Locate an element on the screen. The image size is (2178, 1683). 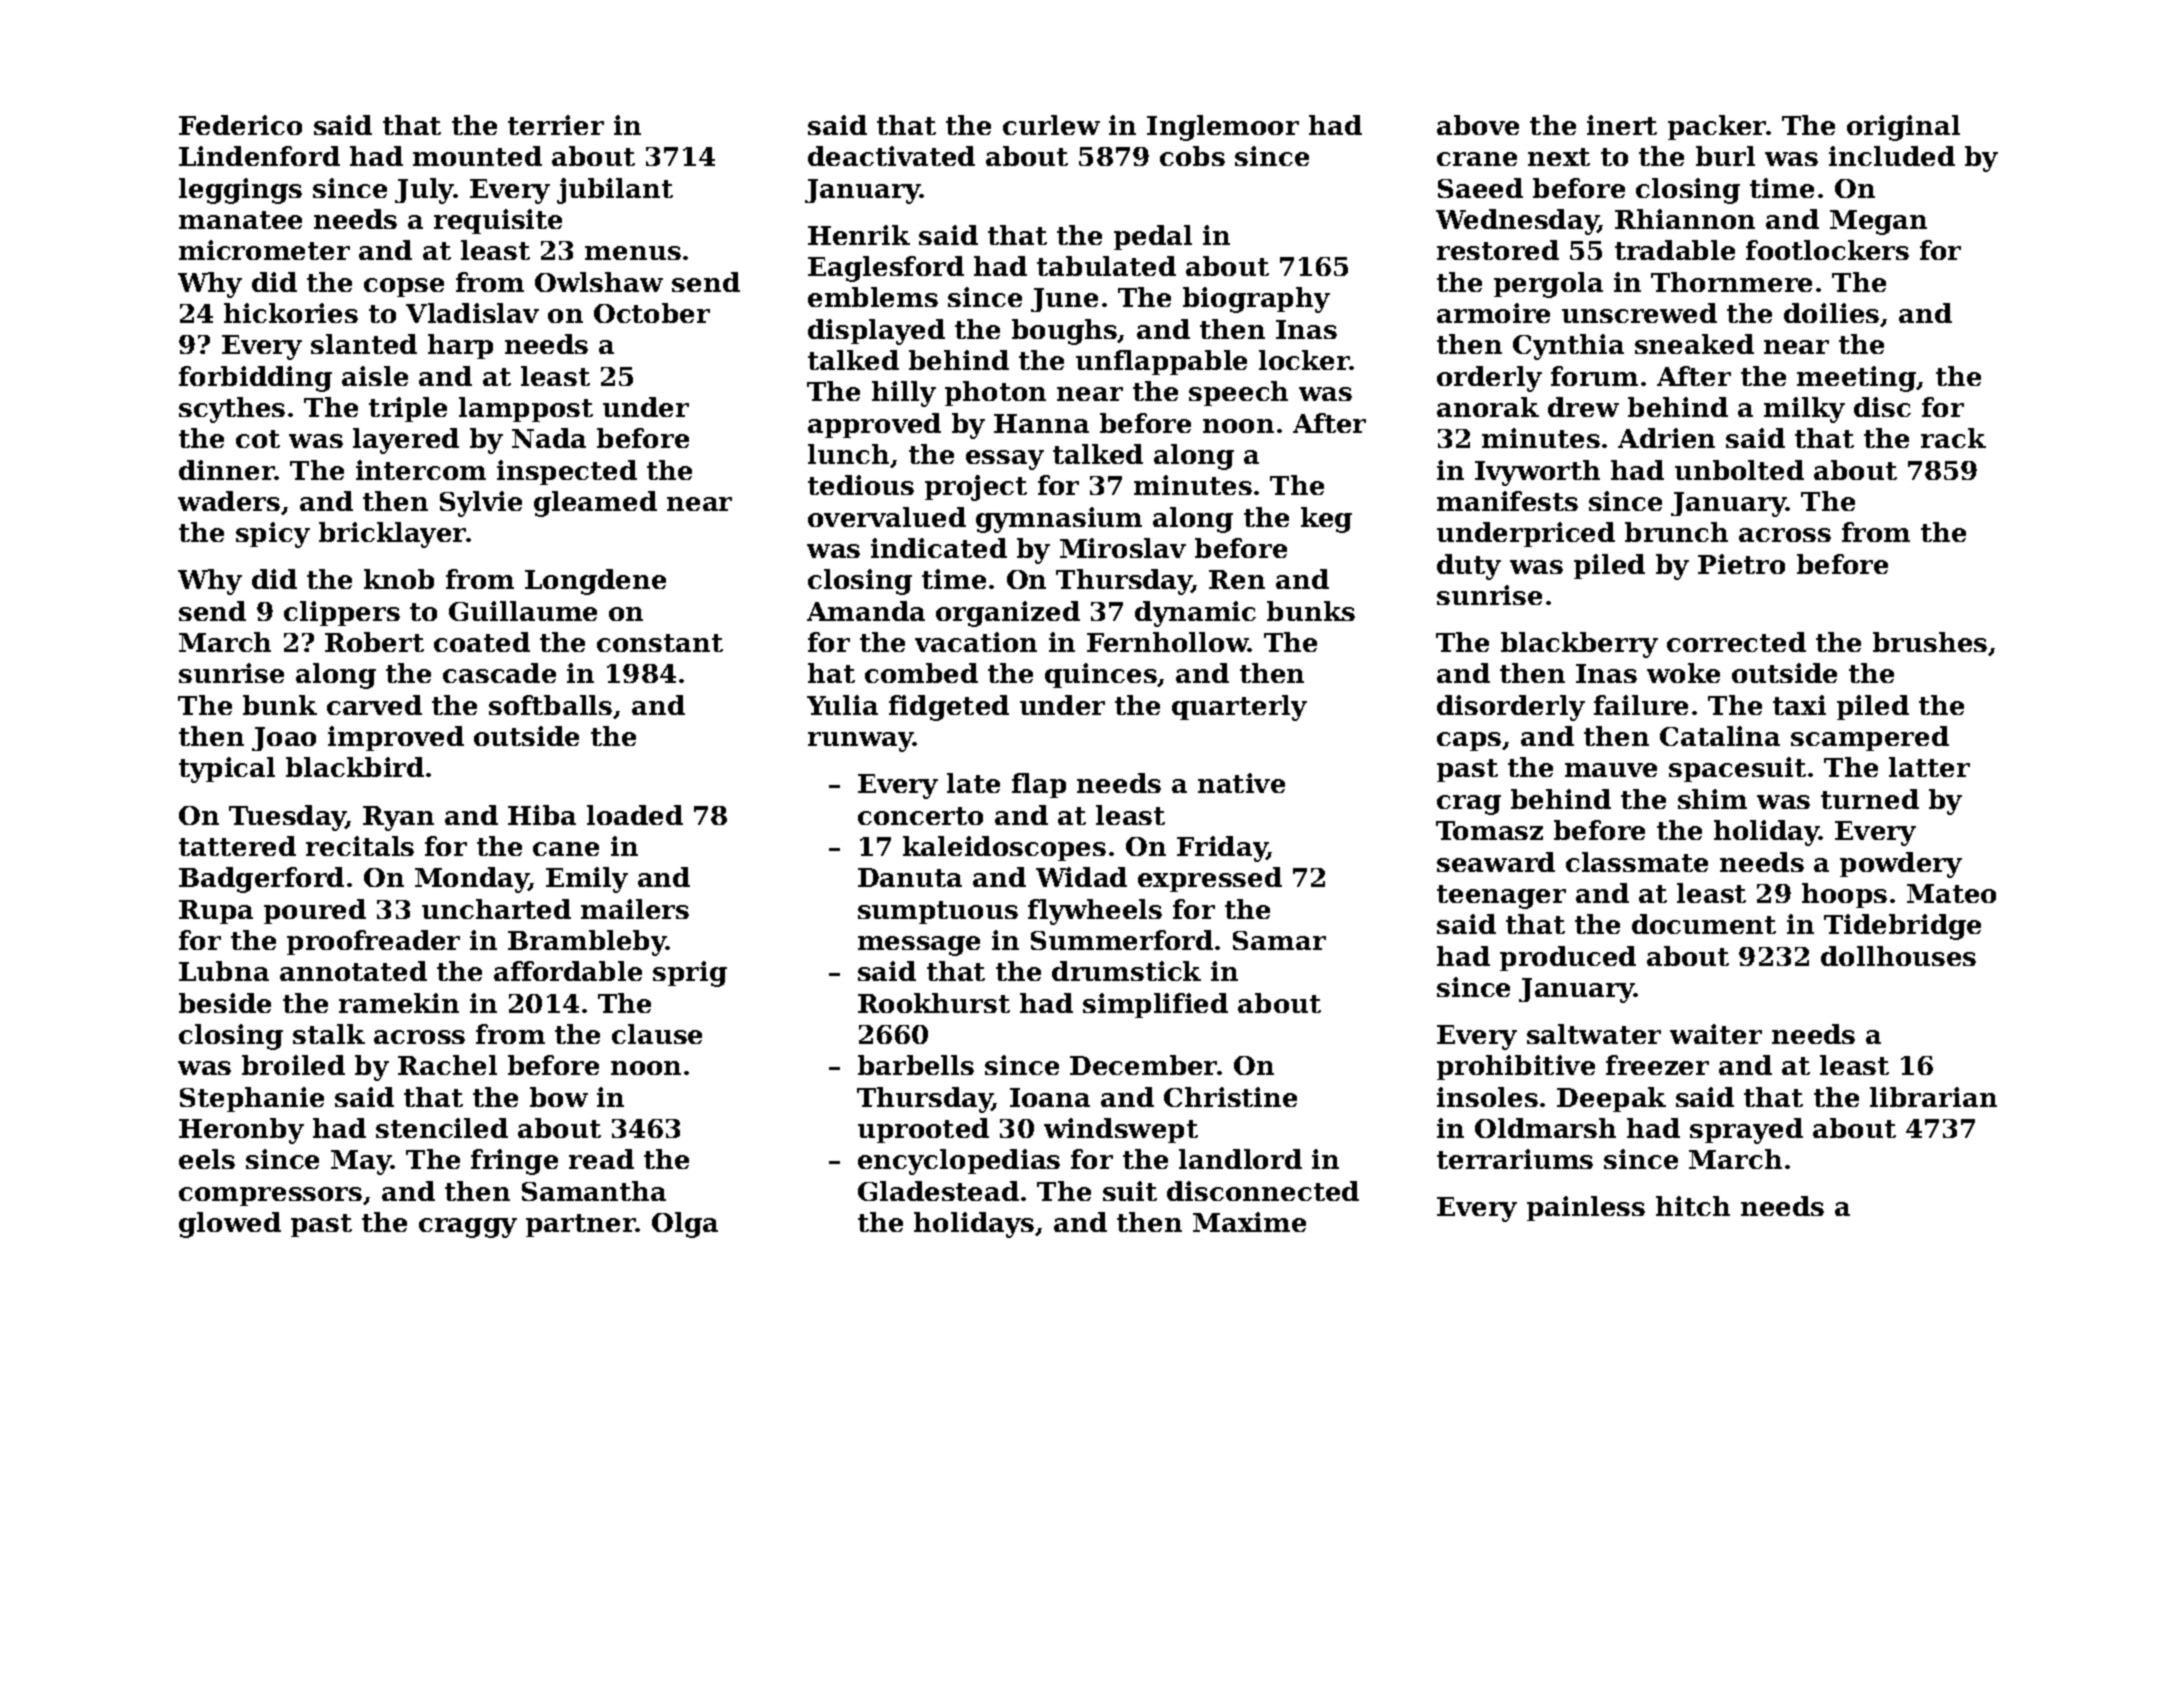
terrier is located at coordinates (556, 125).
